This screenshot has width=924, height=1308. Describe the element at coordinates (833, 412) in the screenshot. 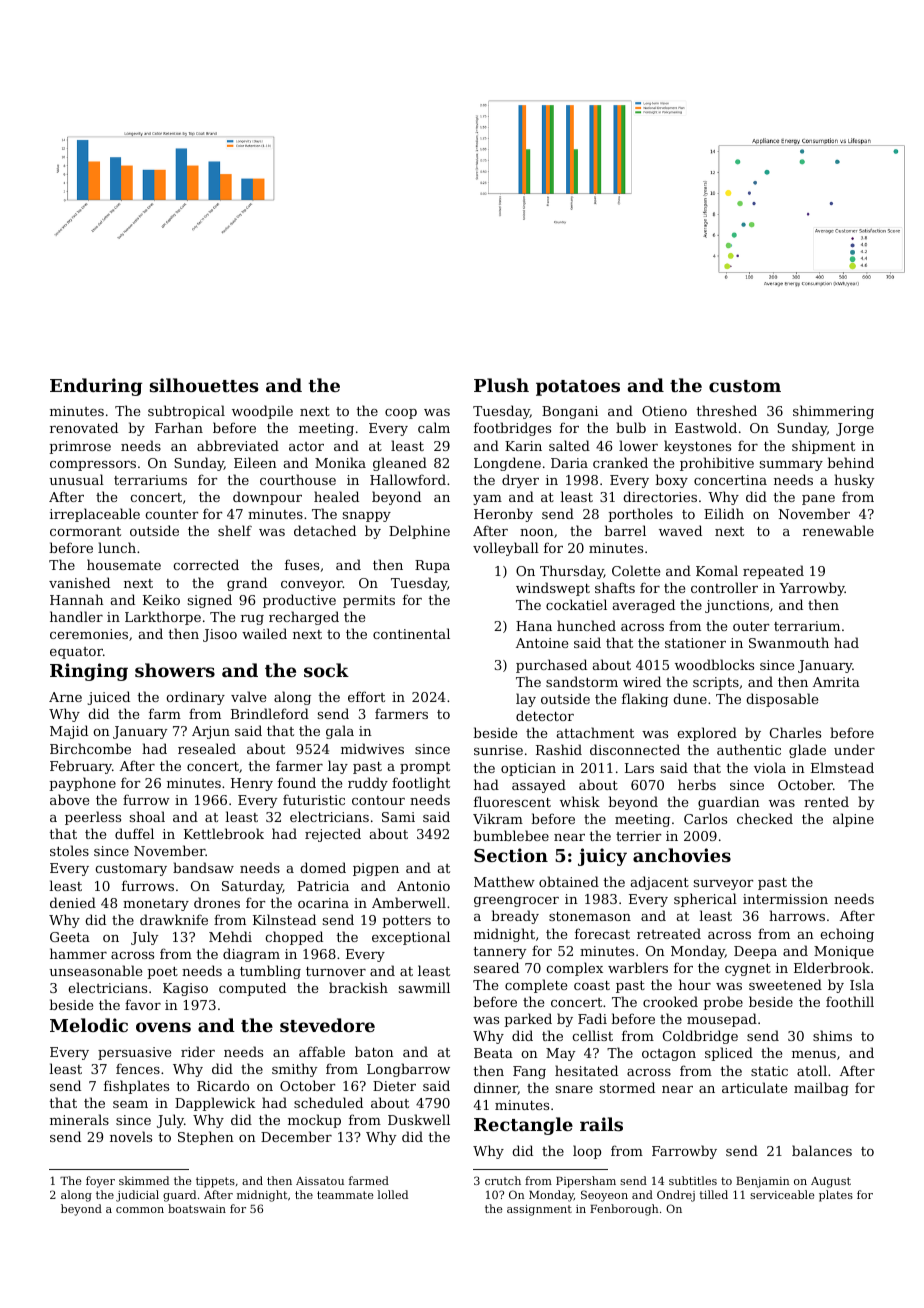

I see `shimmering` at that location.
